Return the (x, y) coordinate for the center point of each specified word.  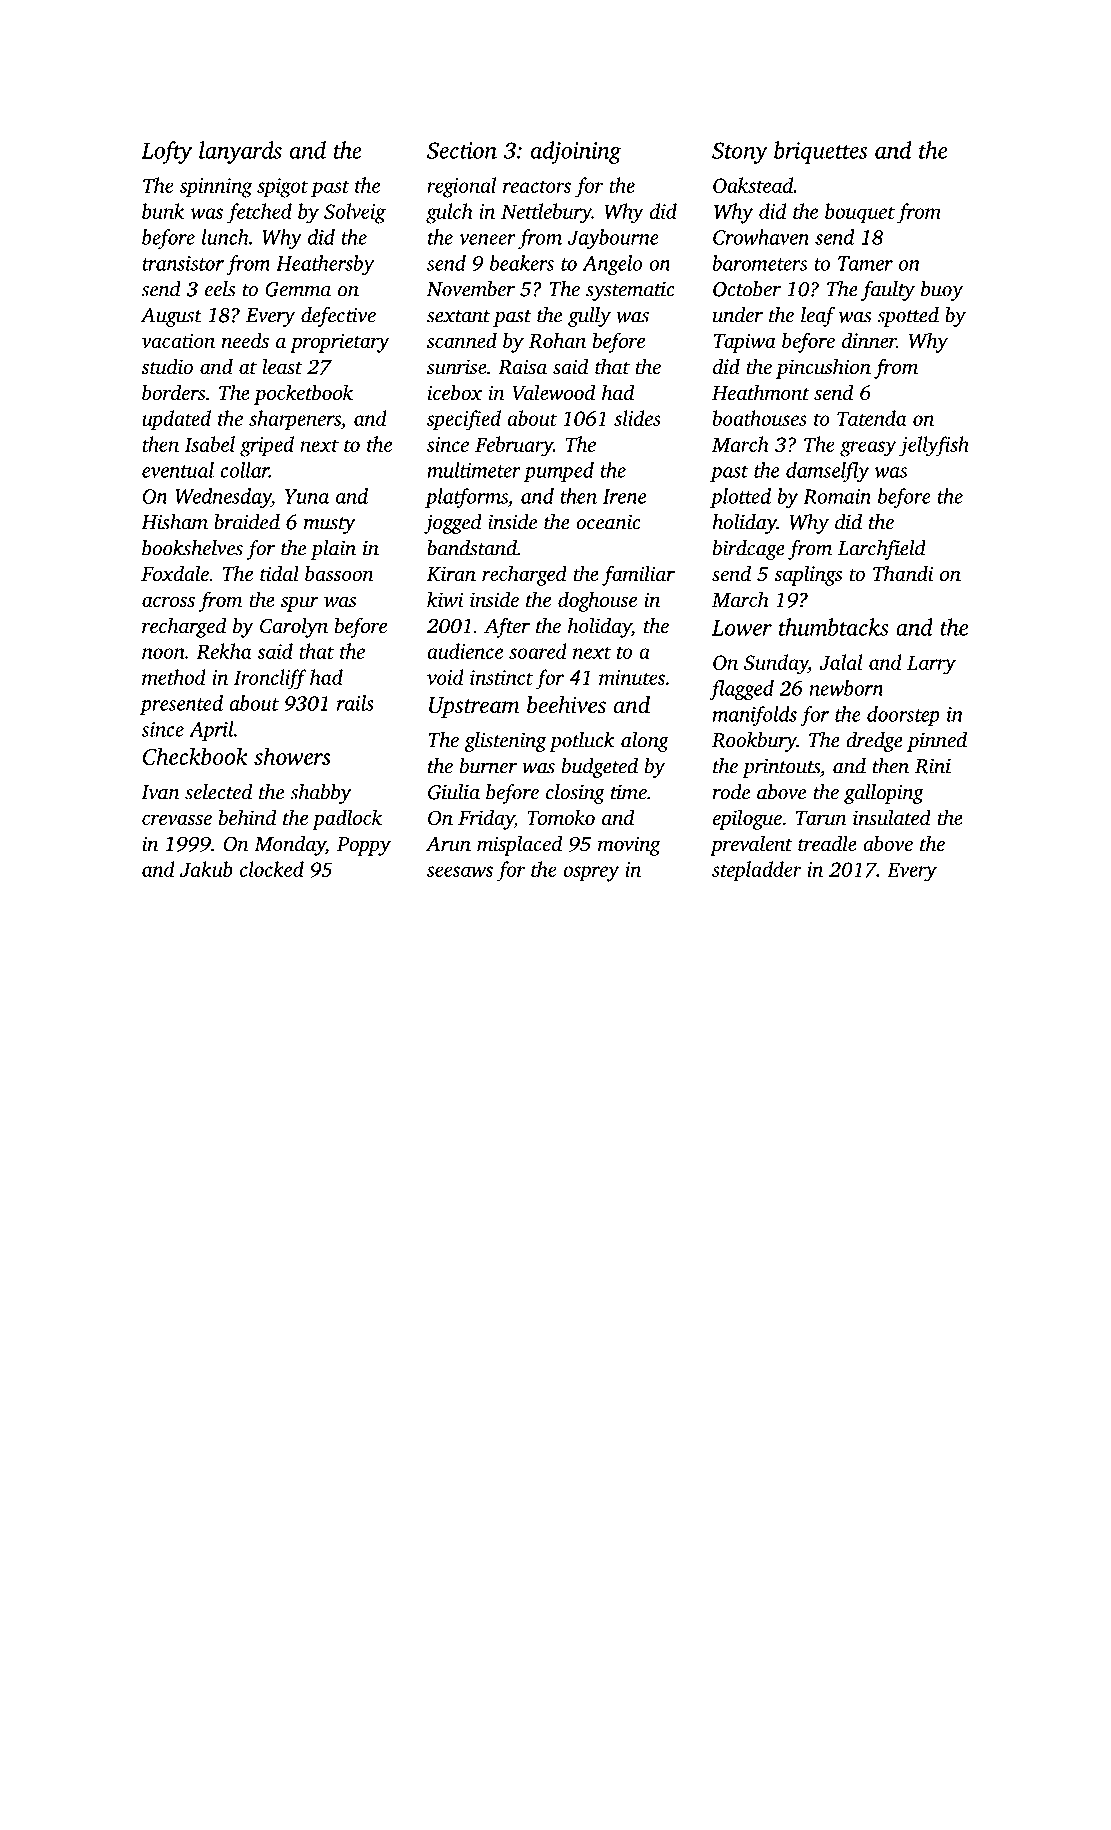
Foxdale (175, 573)
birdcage (749, 550)
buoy (942, 291)
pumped (559, 472)
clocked (272, 869)
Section (462, 150)
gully (589, 317)
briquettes (820, 152)
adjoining (576, 152)
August (171, 317)
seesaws (460, 871)
